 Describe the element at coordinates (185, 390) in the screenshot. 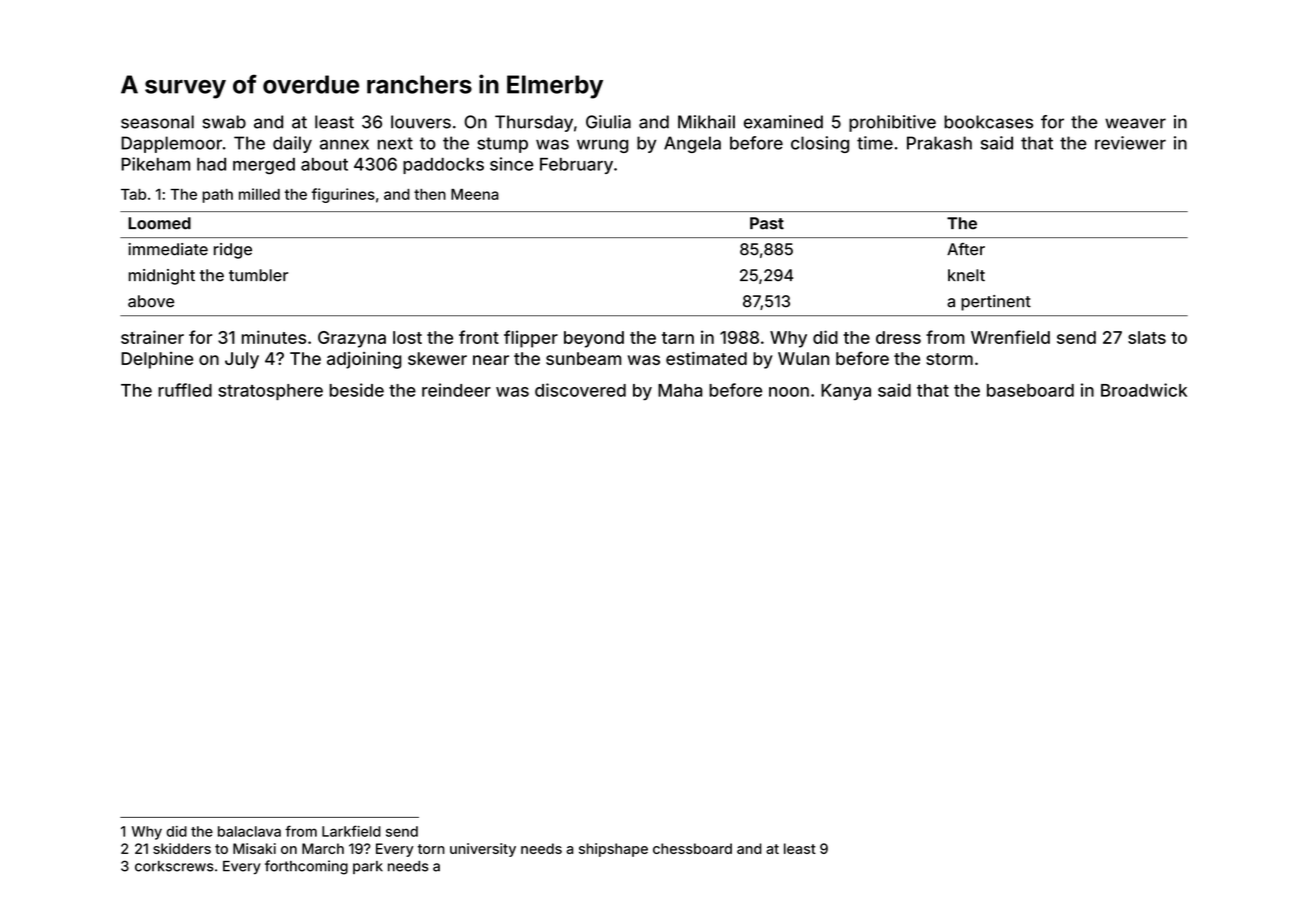

I see `ruffled` at that location.
